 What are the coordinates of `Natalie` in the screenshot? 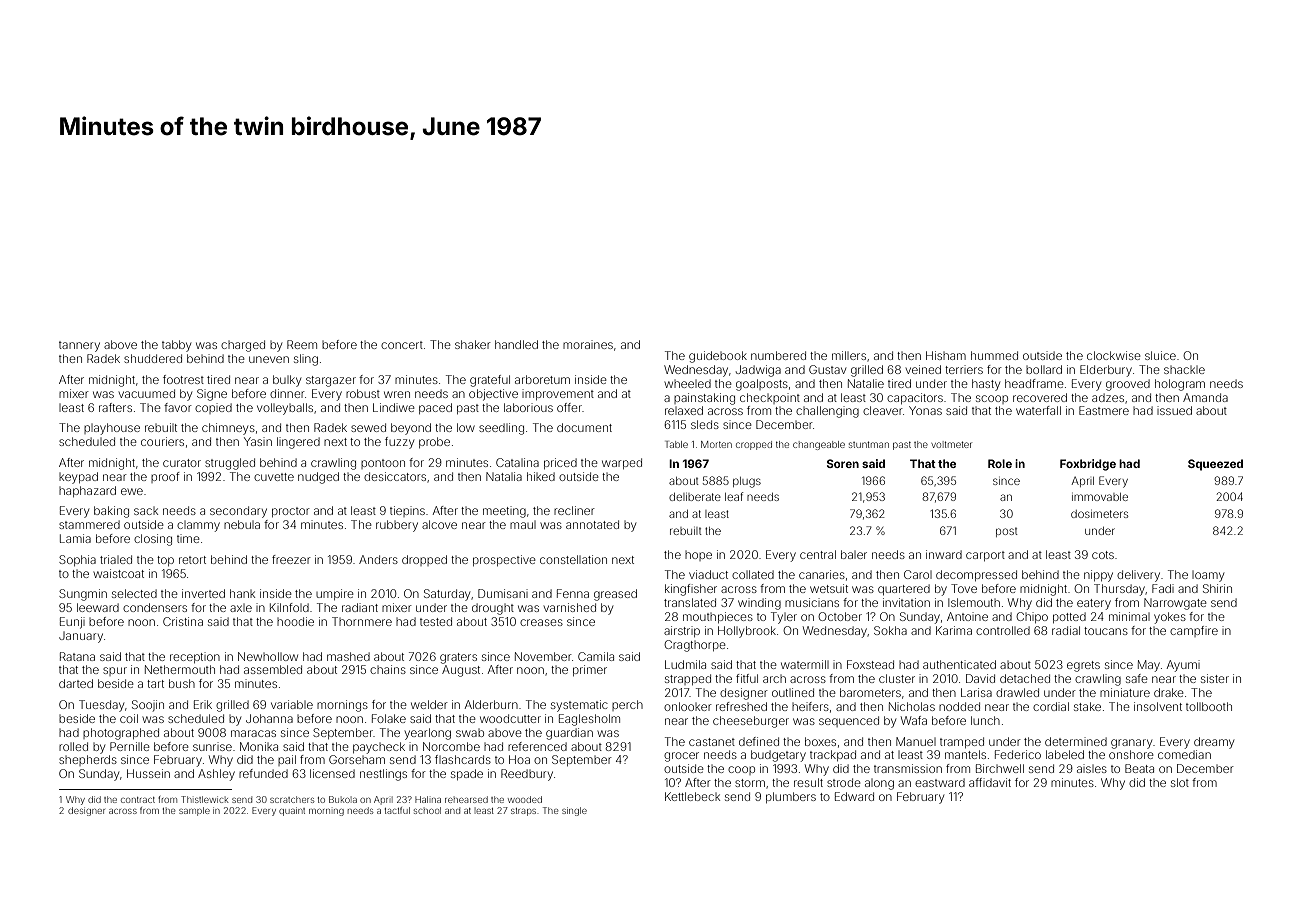 It's located at (866, 383).
